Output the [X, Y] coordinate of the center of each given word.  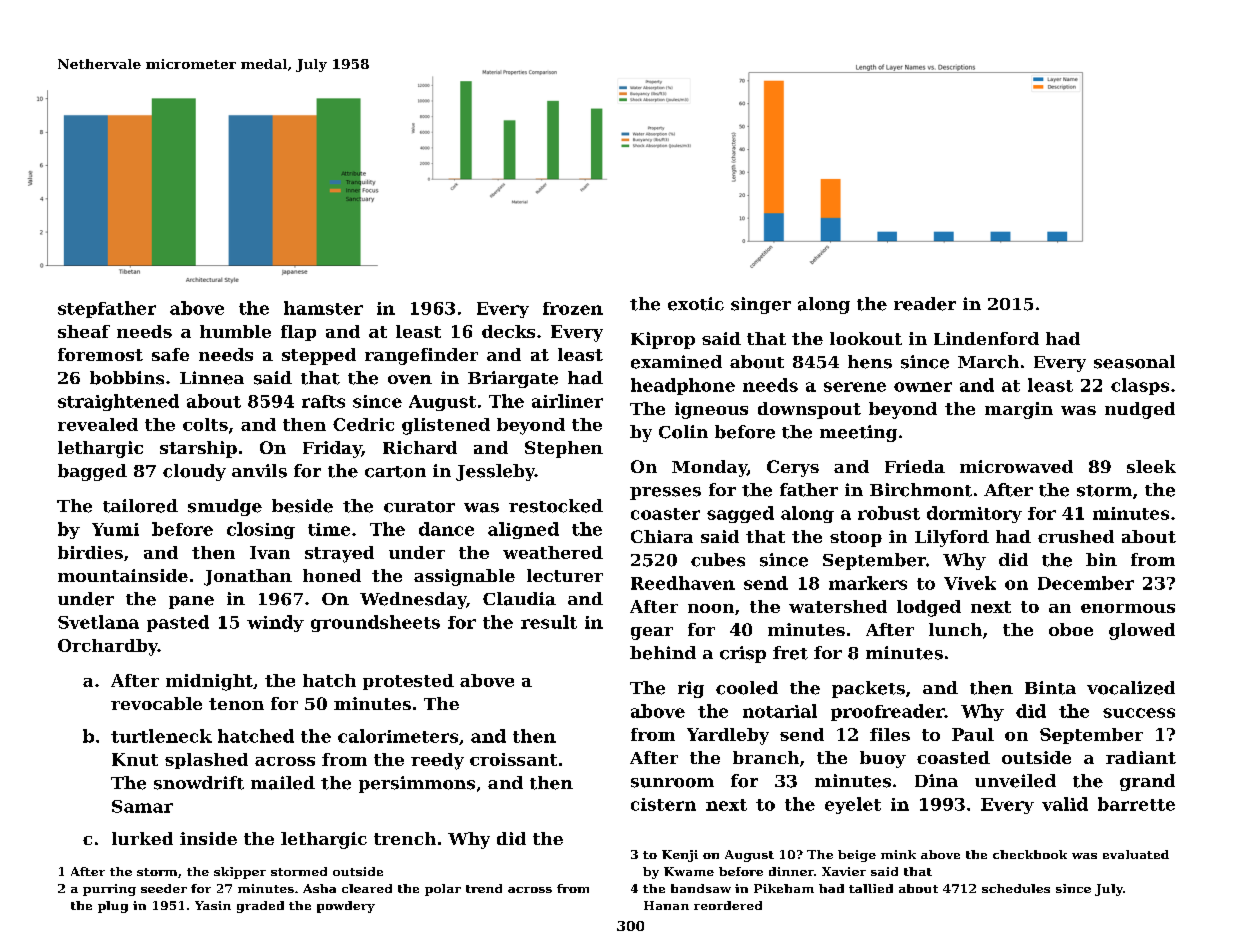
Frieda [915, 466]
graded [260, 907]
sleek [1151, 466]
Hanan [666, 905]
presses [665, 493]
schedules [1016, 888]
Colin [683, 432]
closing [261, 530]
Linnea [212, 378]
